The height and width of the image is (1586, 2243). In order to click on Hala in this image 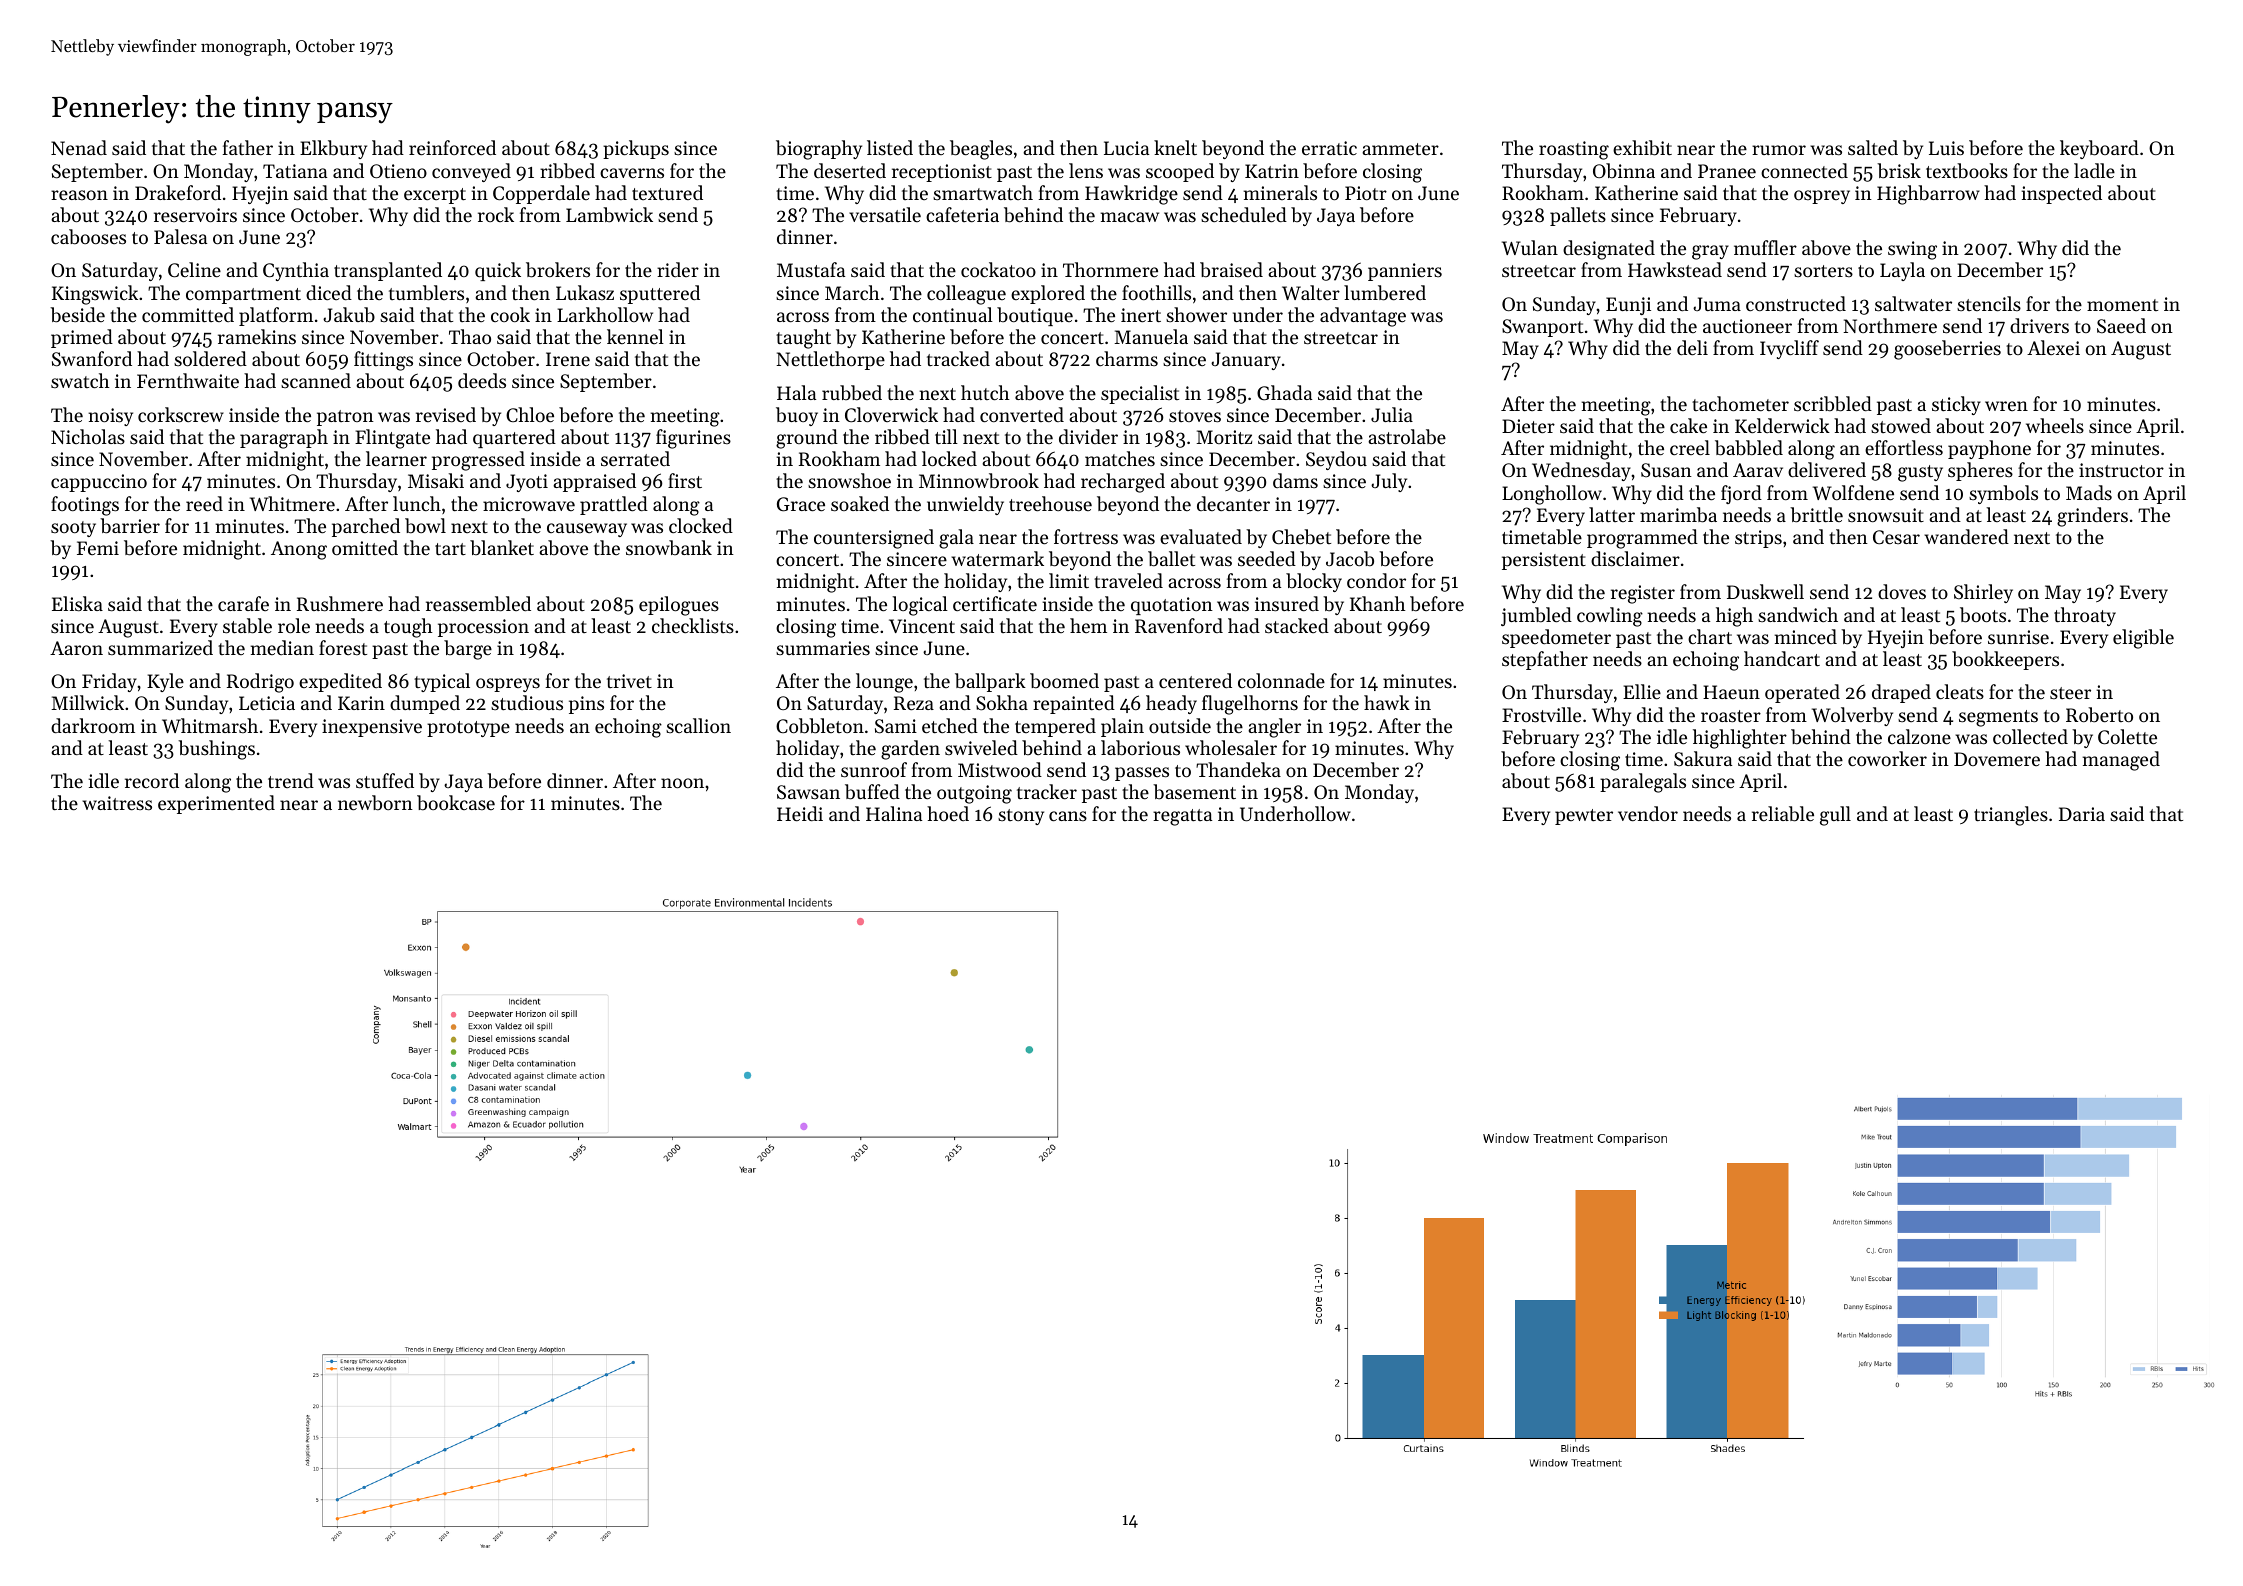, I will do `click(796, 392)`.
